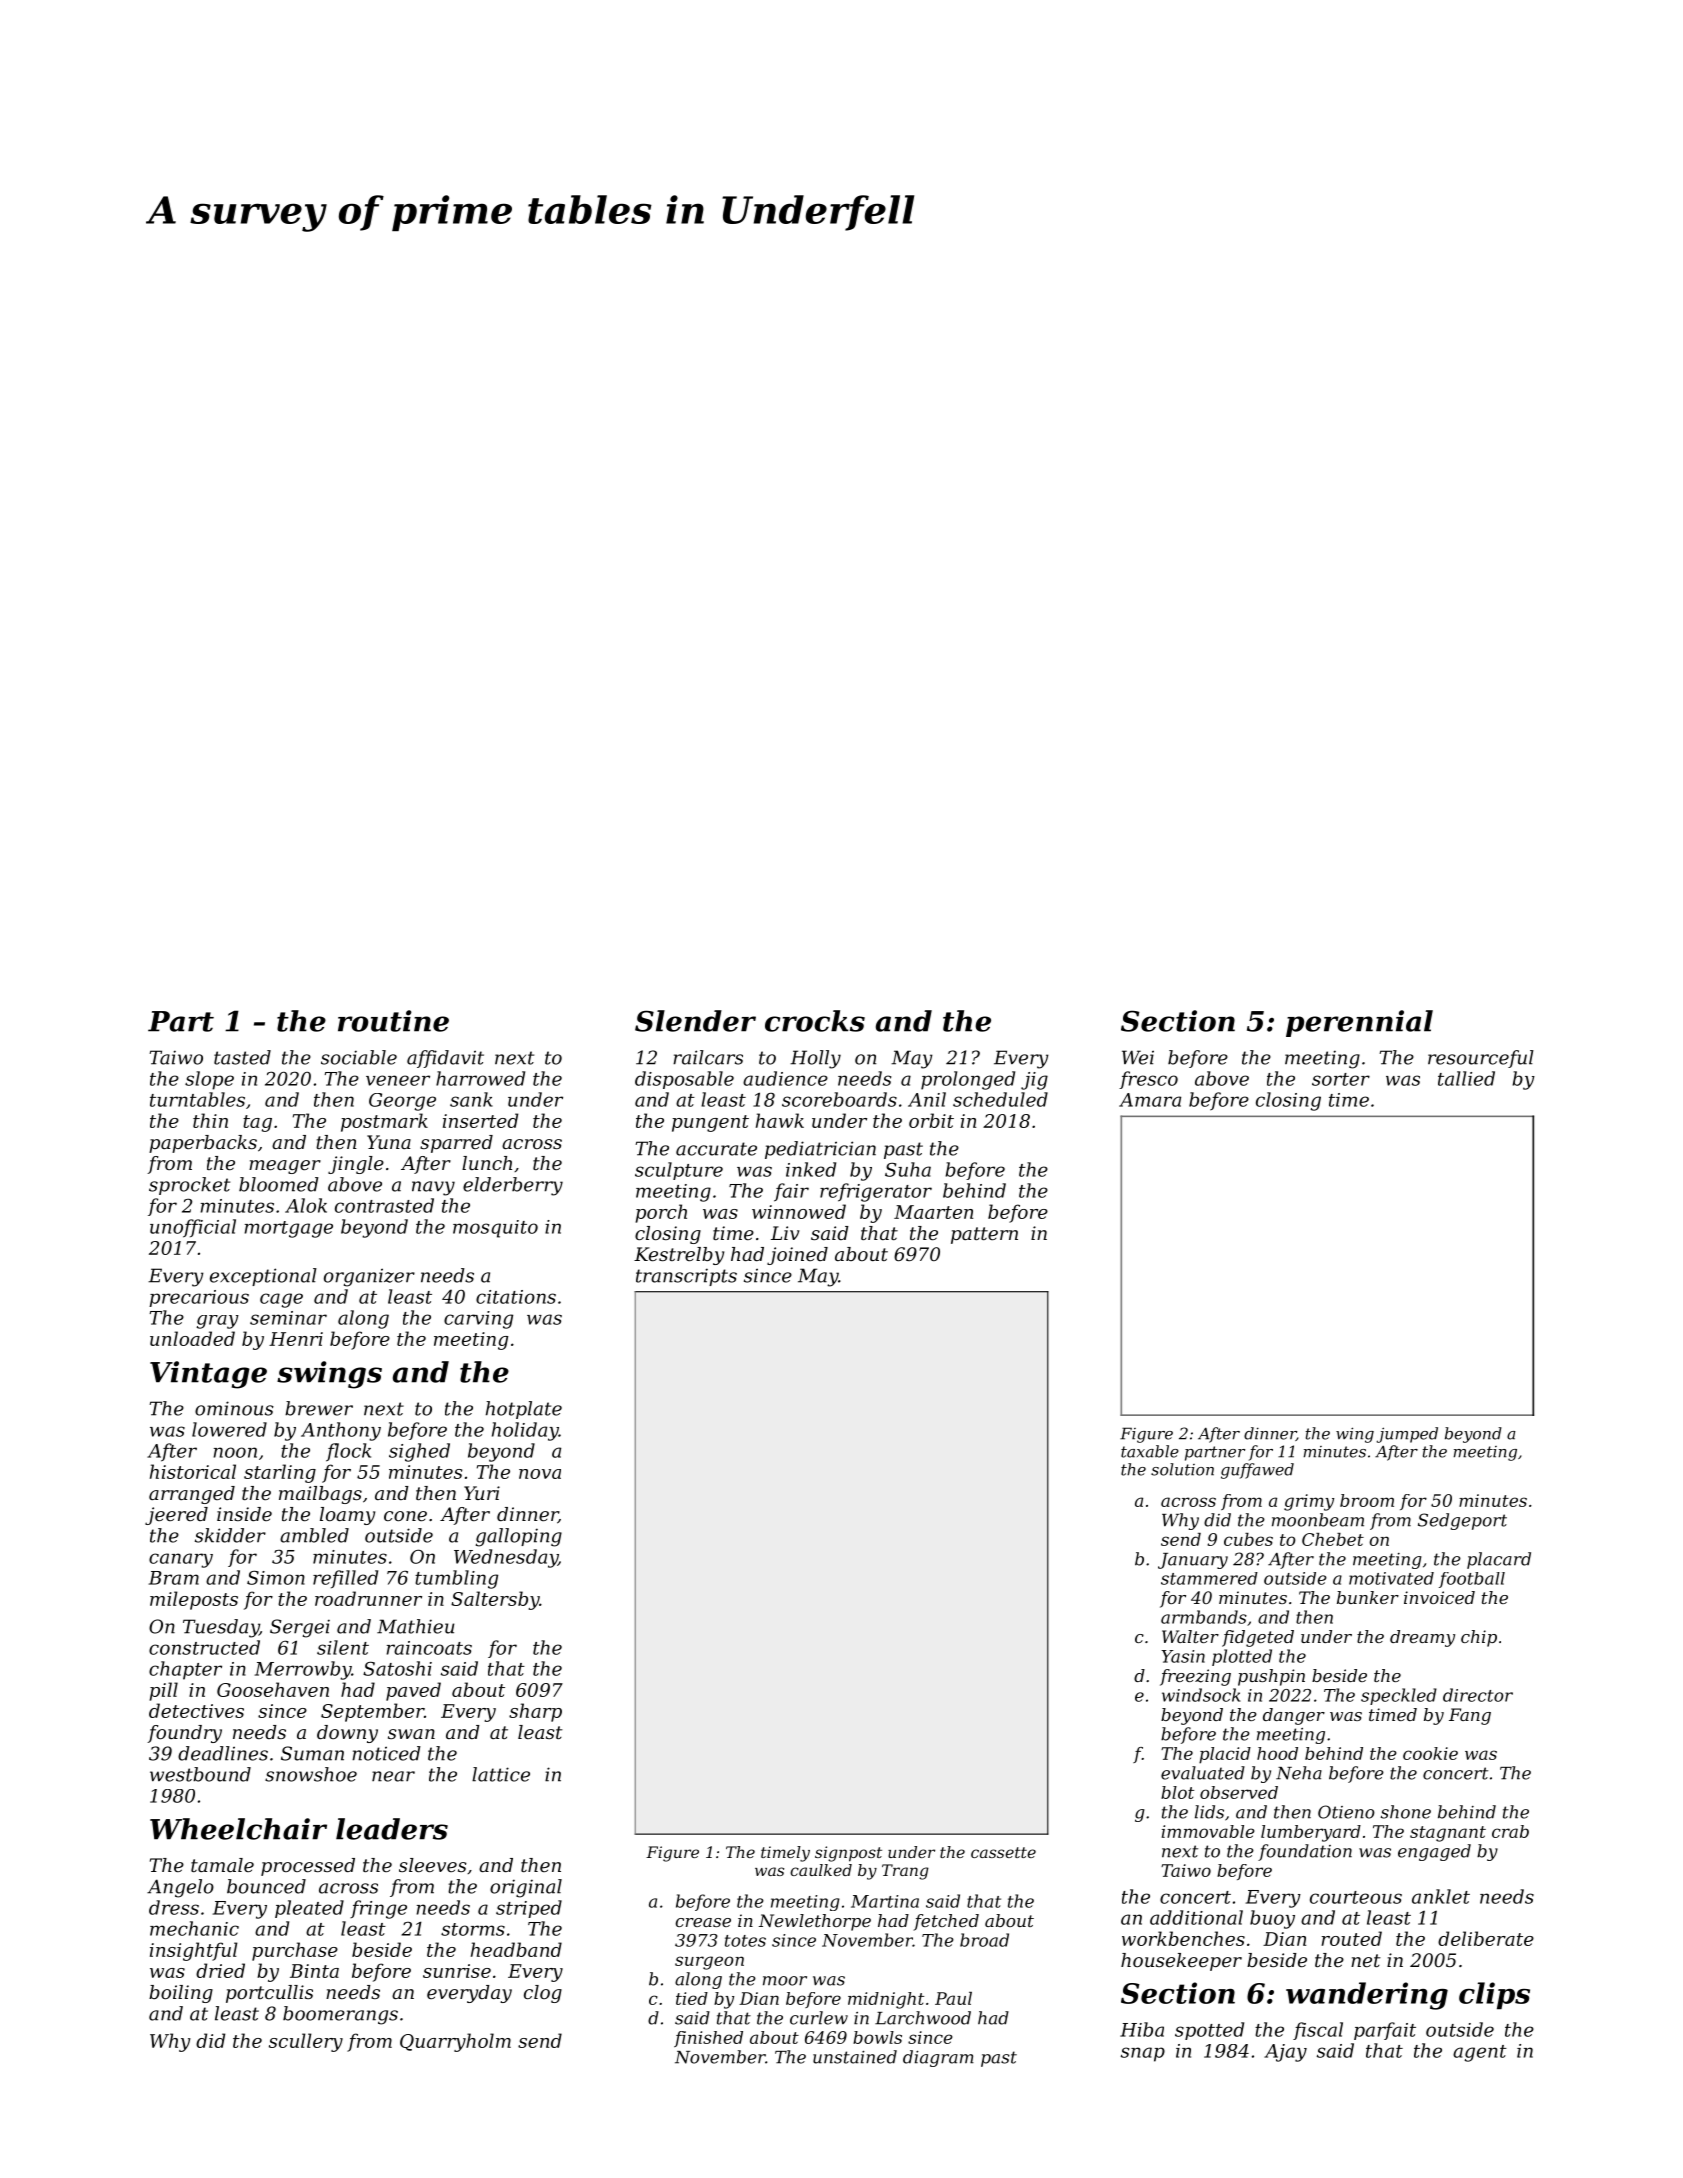 The height and width of the document is (2178, 1683). Describe the element at coordinates (1470, 1716) in the document. I see `Fang` at that location.
